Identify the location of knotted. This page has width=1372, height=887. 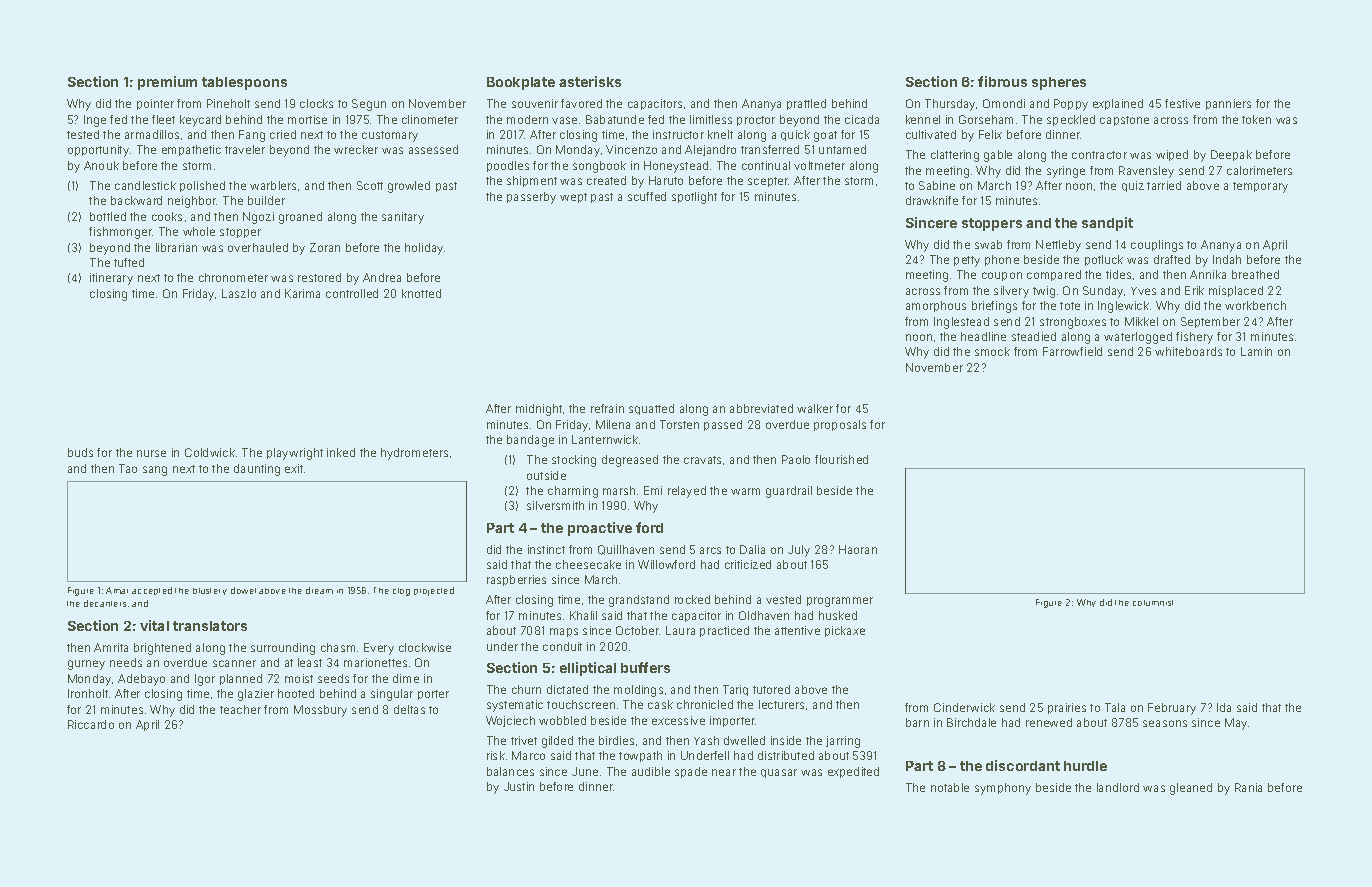
(421, 293).
